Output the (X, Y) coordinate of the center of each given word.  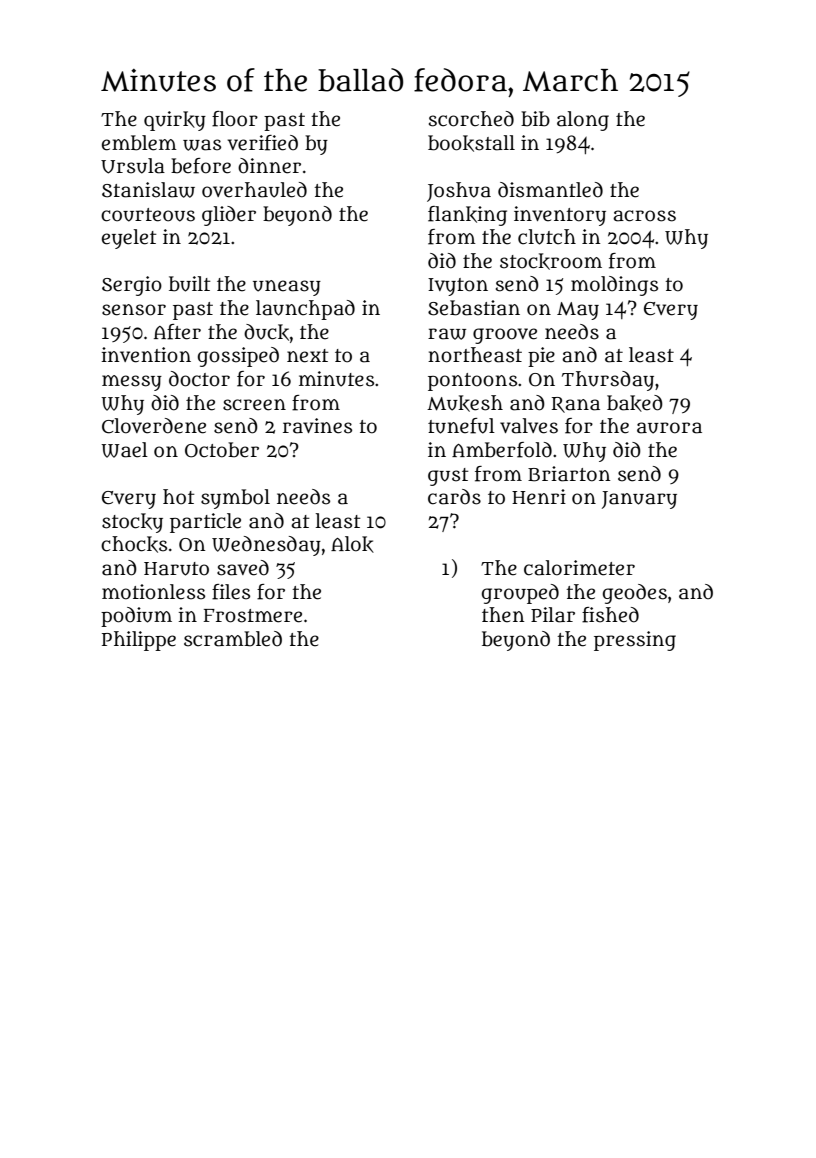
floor (235, 119)
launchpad (305, 310)
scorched (471, 119)
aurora (669, 428)
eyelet (129, 239)
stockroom (551, 261)
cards (454, 497)
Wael (124, 450)
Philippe (139, 641)
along (583, 121)
